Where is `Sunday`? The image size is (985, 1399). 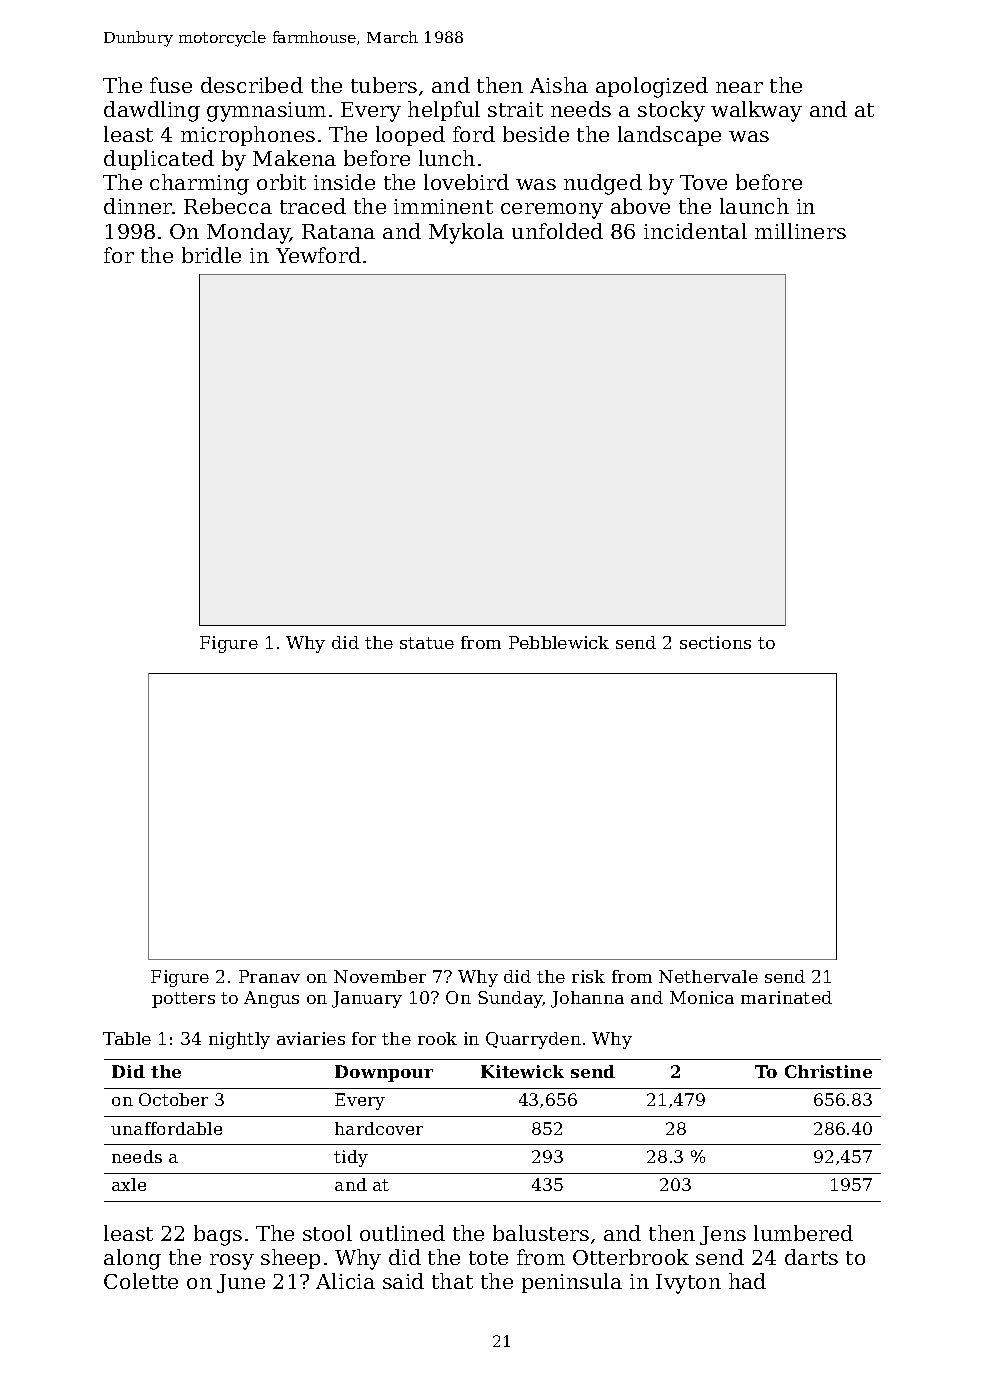 Sunday is located at coordinates (510, 999).
